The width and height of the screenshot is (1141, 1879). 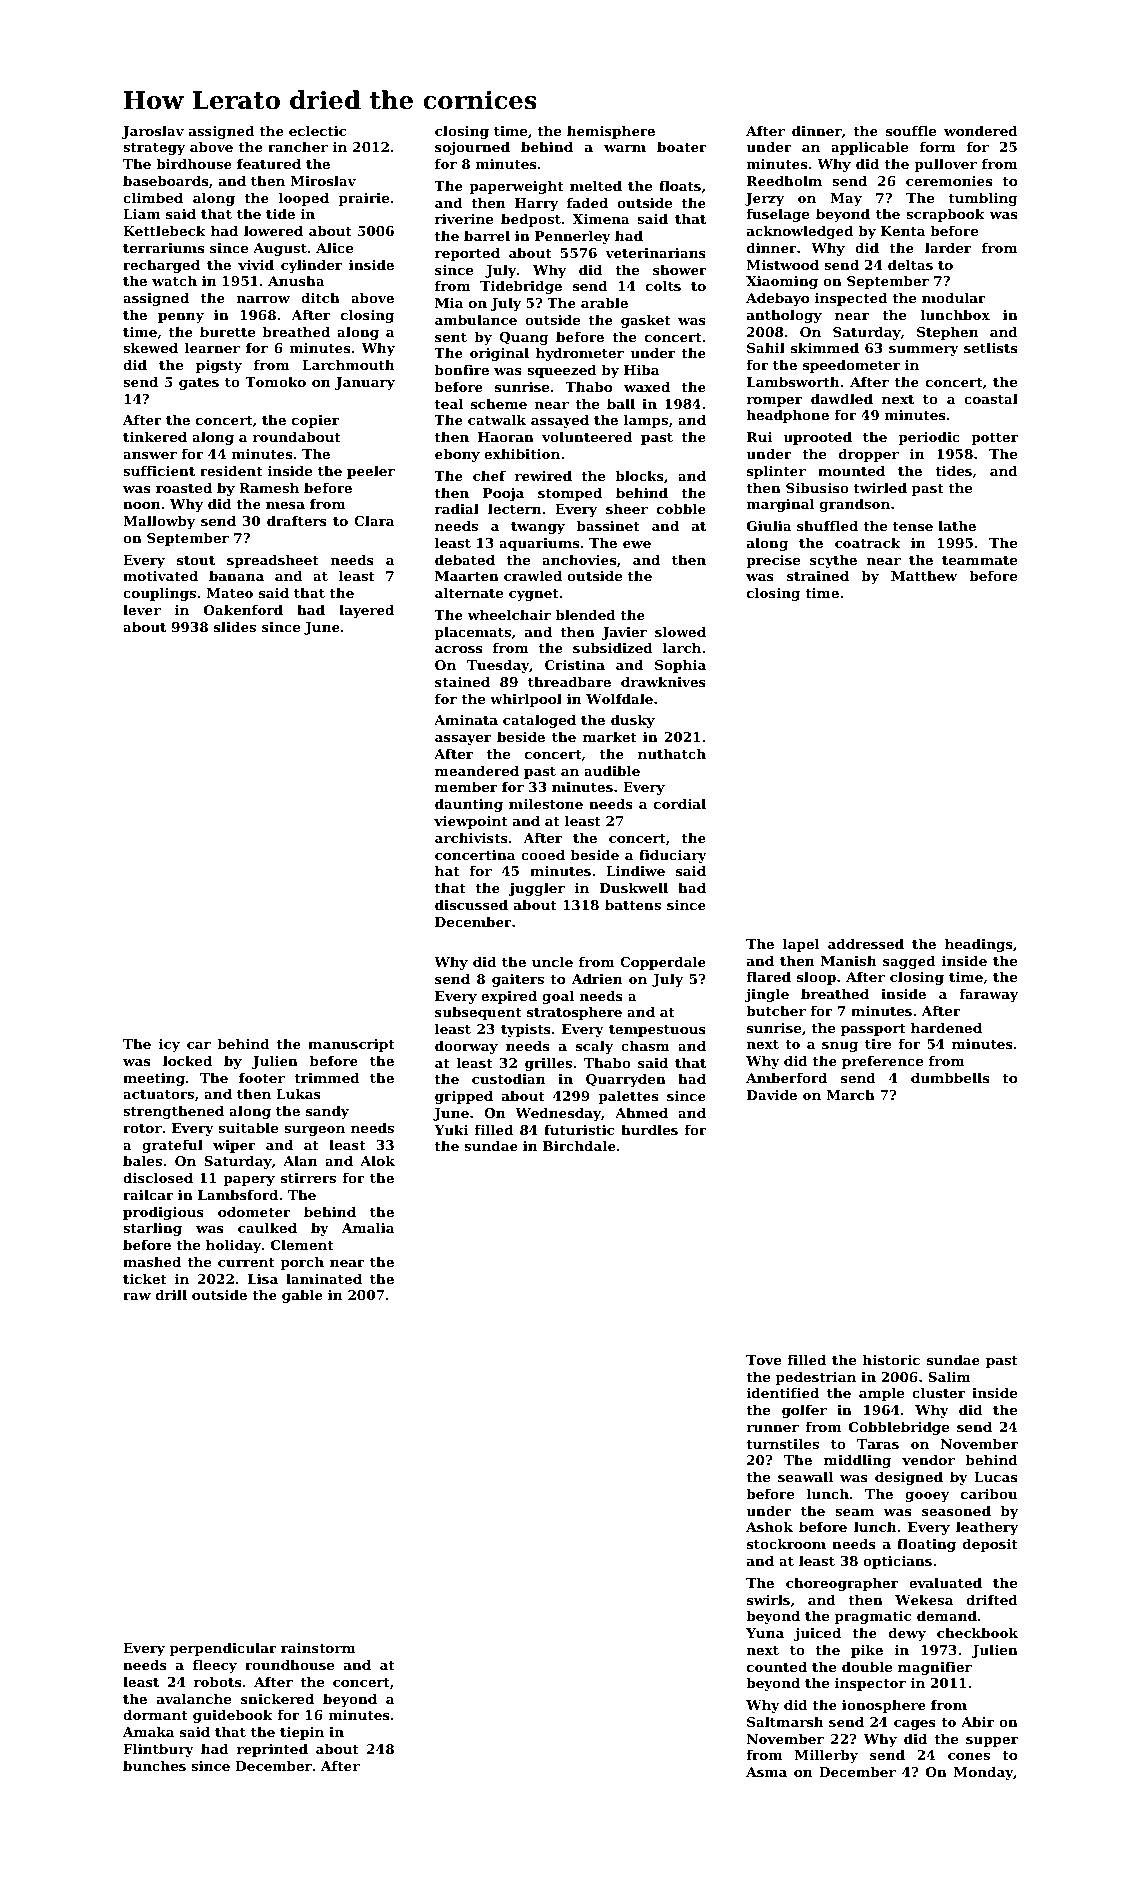 I want to click on Taras, so click(x=878, y=1444).
